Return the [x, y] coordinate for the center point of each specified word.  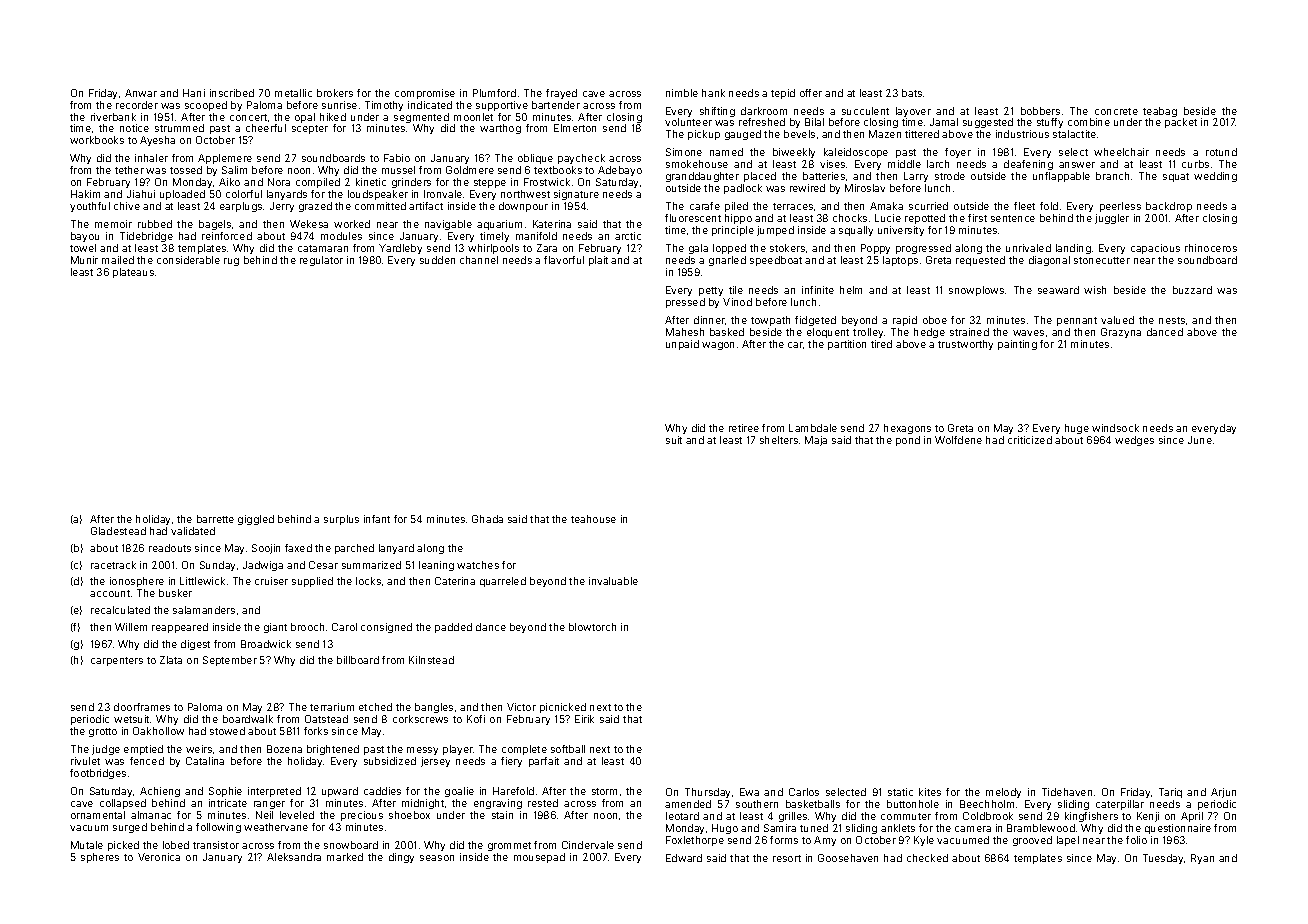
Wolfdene [958, 440]
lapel [1068, 841]
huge [1077, 429]
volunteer [688, 122]
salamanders [204, 610]
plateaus [133, 273]
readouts [170, 548]
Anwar [141, 93]
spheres [100, 858]
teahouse [593, 519]
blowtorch [592, 627]
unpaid [682, 345]
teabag [1160, 112]
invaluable [613, 581]
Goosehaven [848, 858]
